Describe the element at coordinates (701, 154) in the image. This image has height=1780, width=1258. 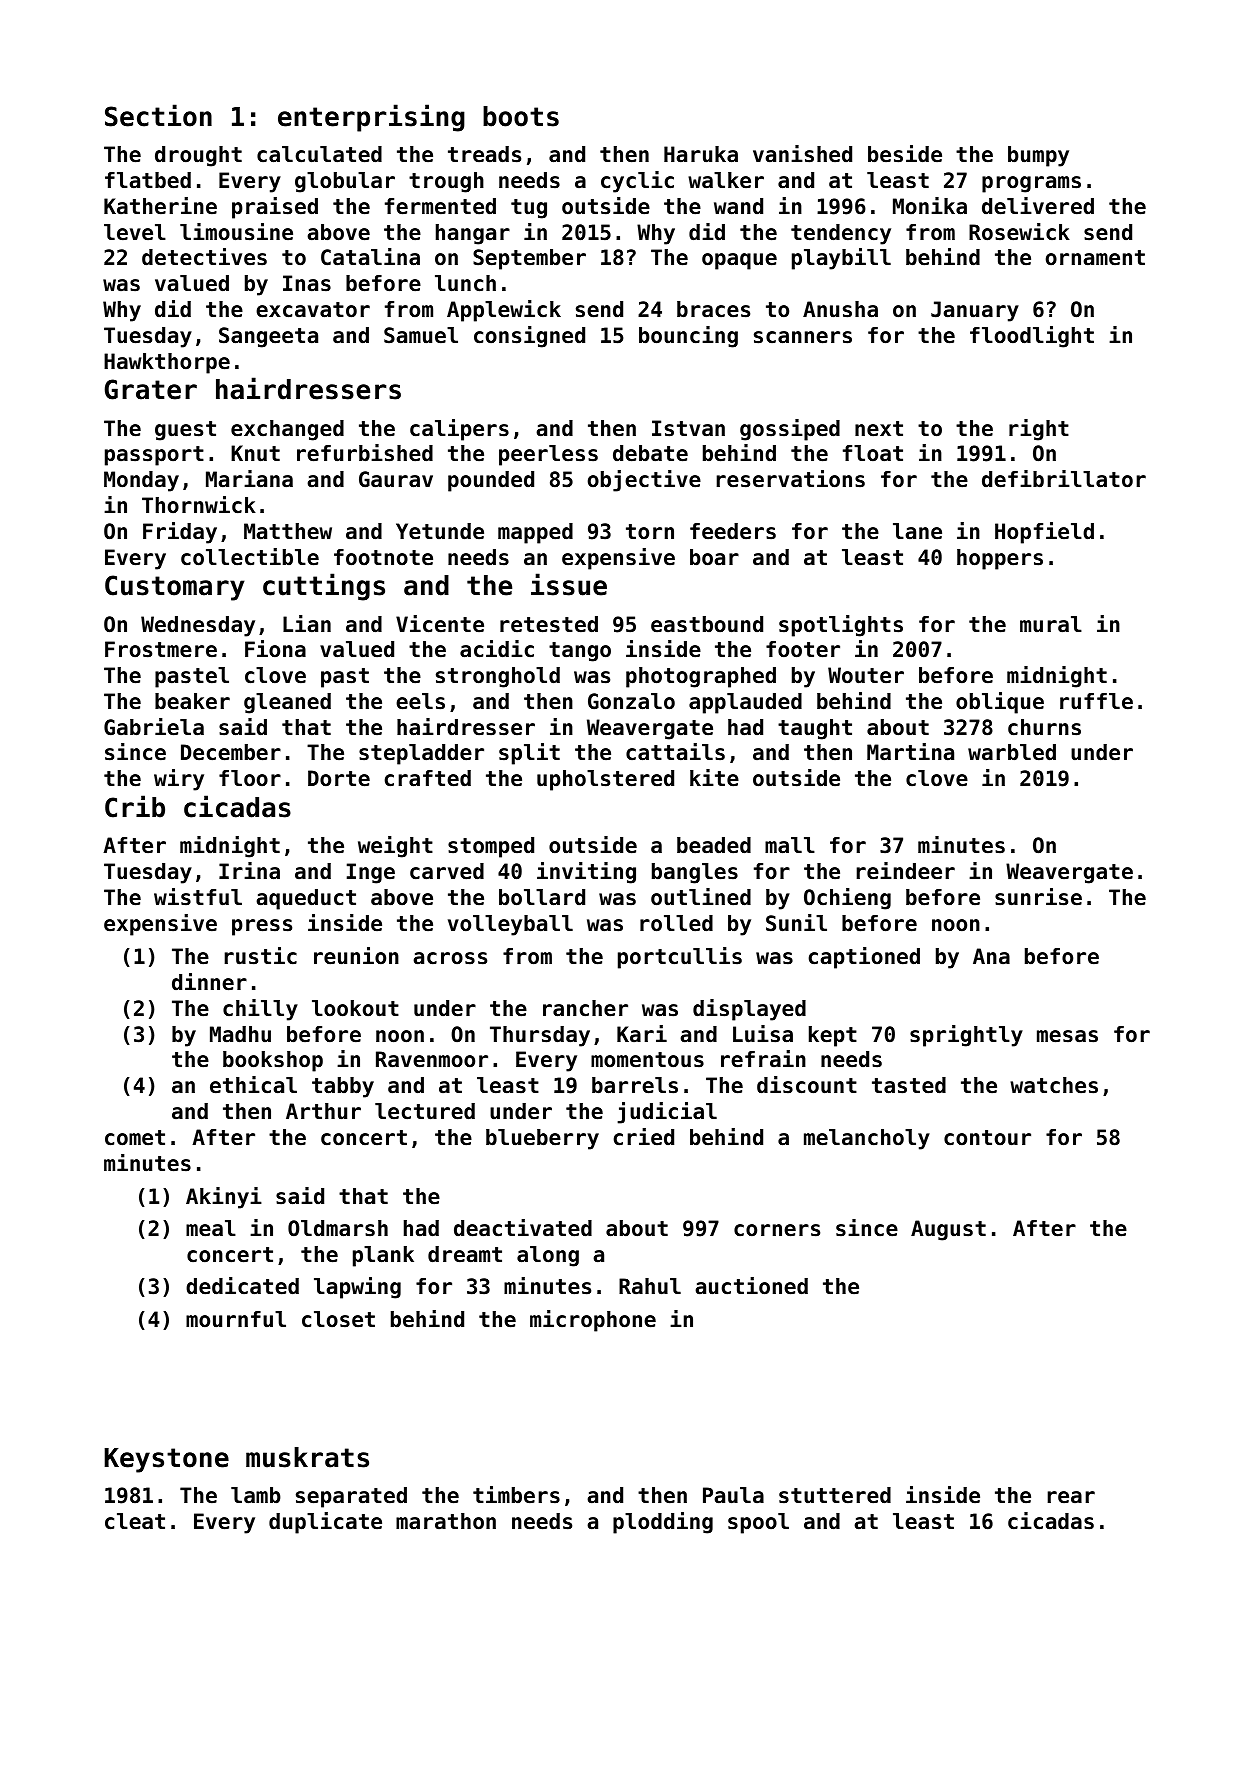
I see `Haruka` at that location.
